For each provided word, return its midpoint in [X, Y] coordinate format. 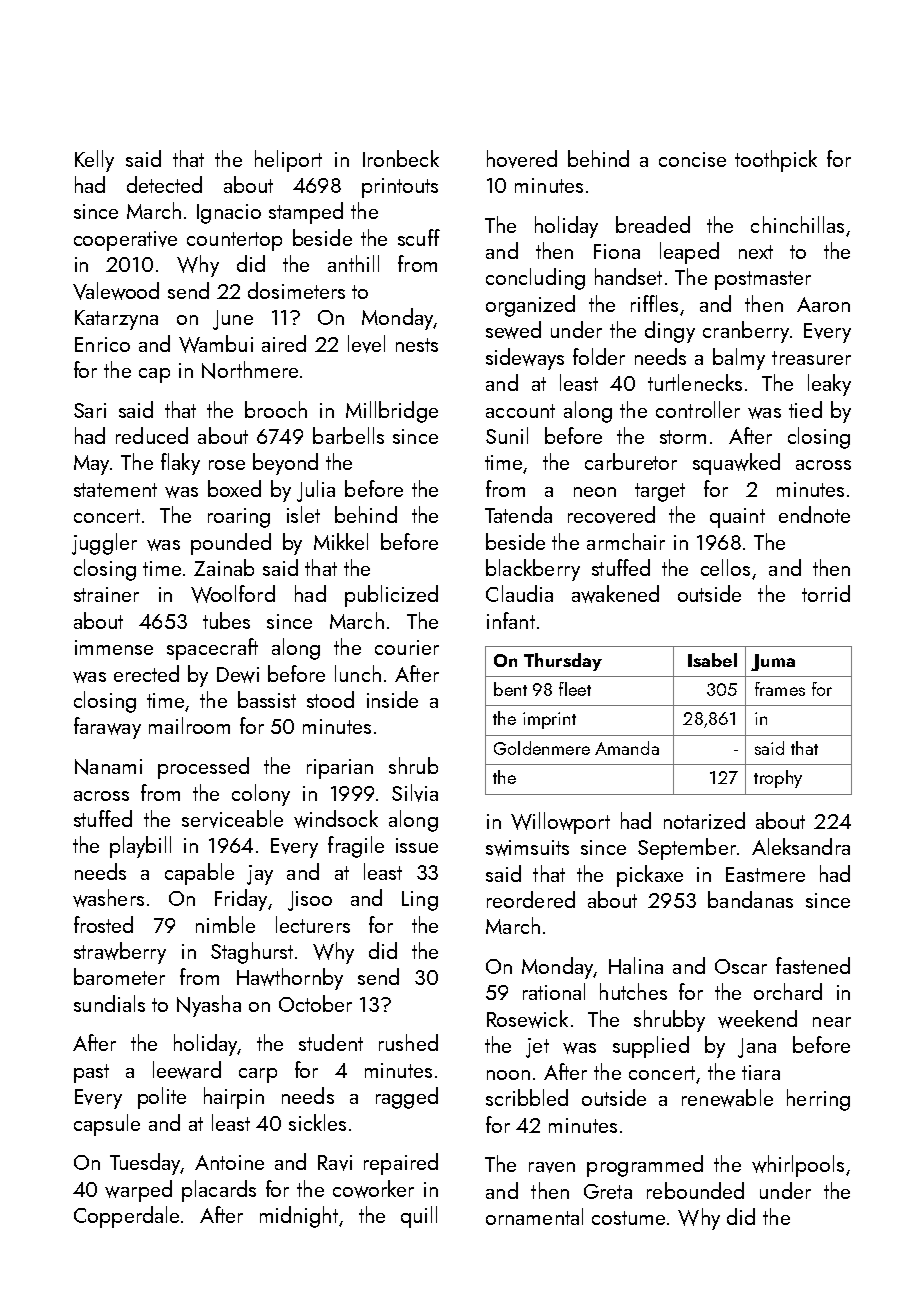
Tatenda [518, 514]
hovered [522, 159]
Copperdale [126, 1217]
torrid [826, 593]
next [756, 252]
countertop [234, 241]
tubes [226, 620]
